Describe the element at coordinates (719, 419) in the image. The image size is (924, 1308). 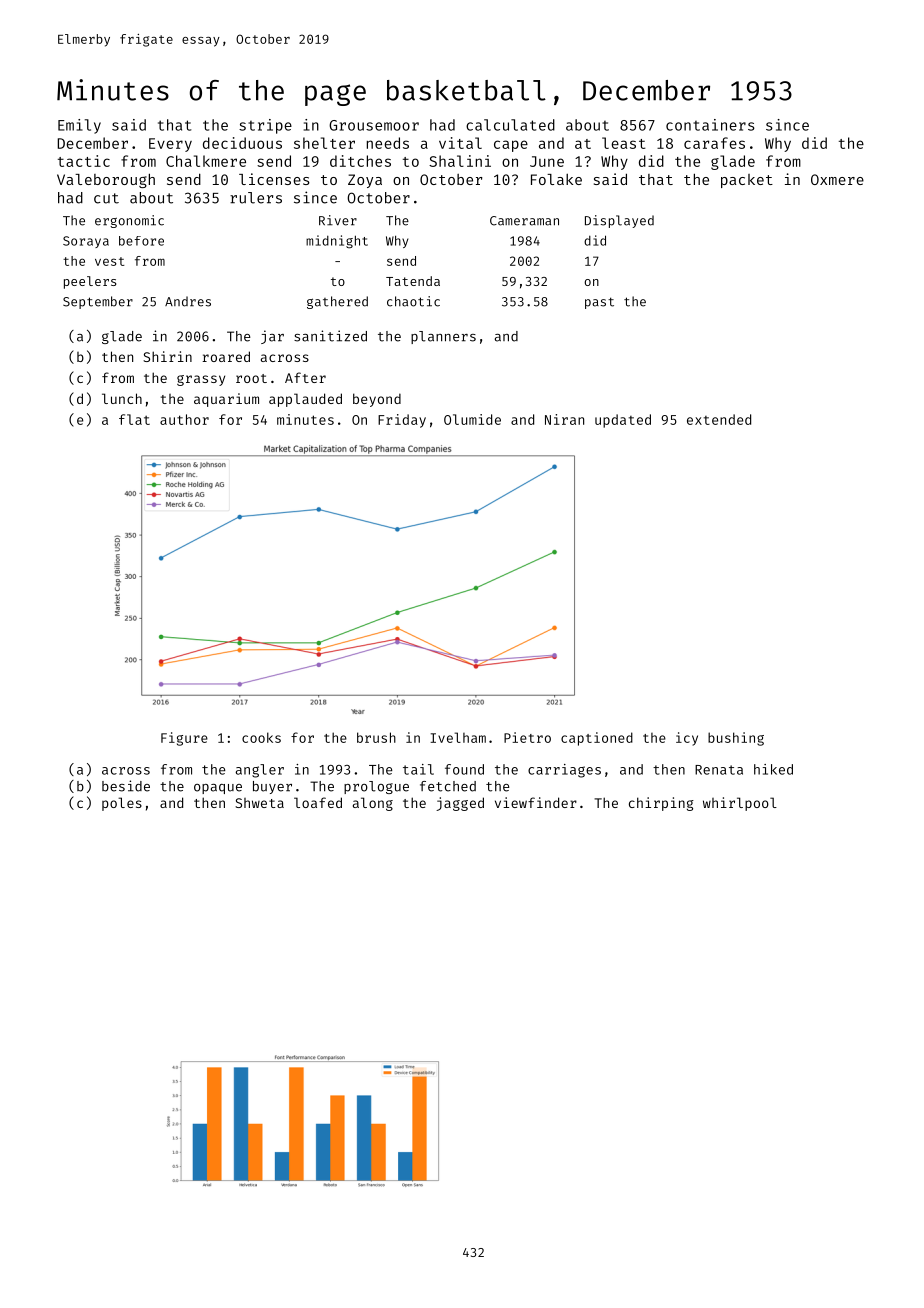
I see `extended` at that location.
